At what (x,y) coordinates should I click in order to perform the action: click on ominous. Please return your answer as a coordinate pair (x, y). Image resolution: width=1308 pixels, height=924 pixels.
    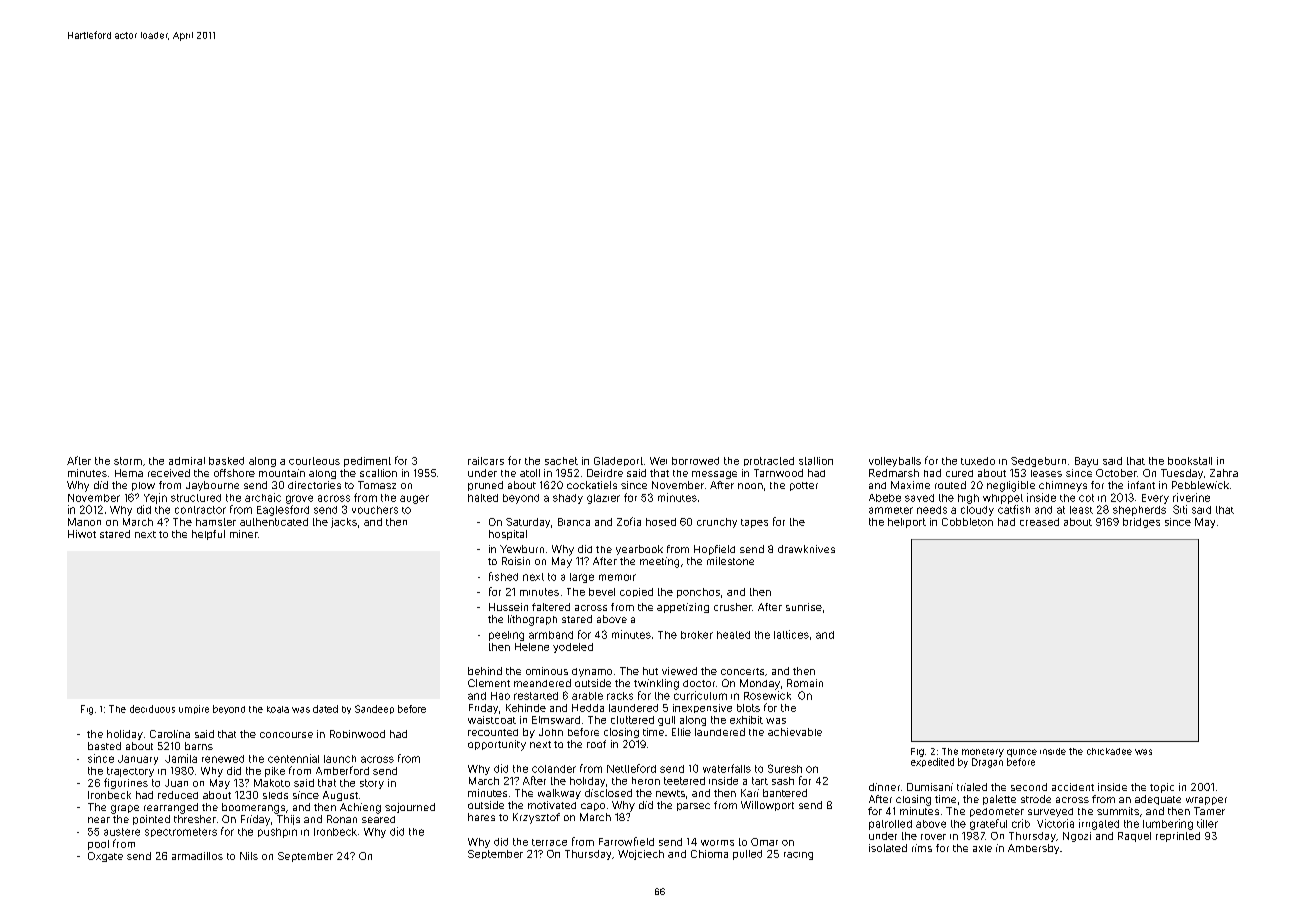
    Looking at the image, I should click on (547, 671).
